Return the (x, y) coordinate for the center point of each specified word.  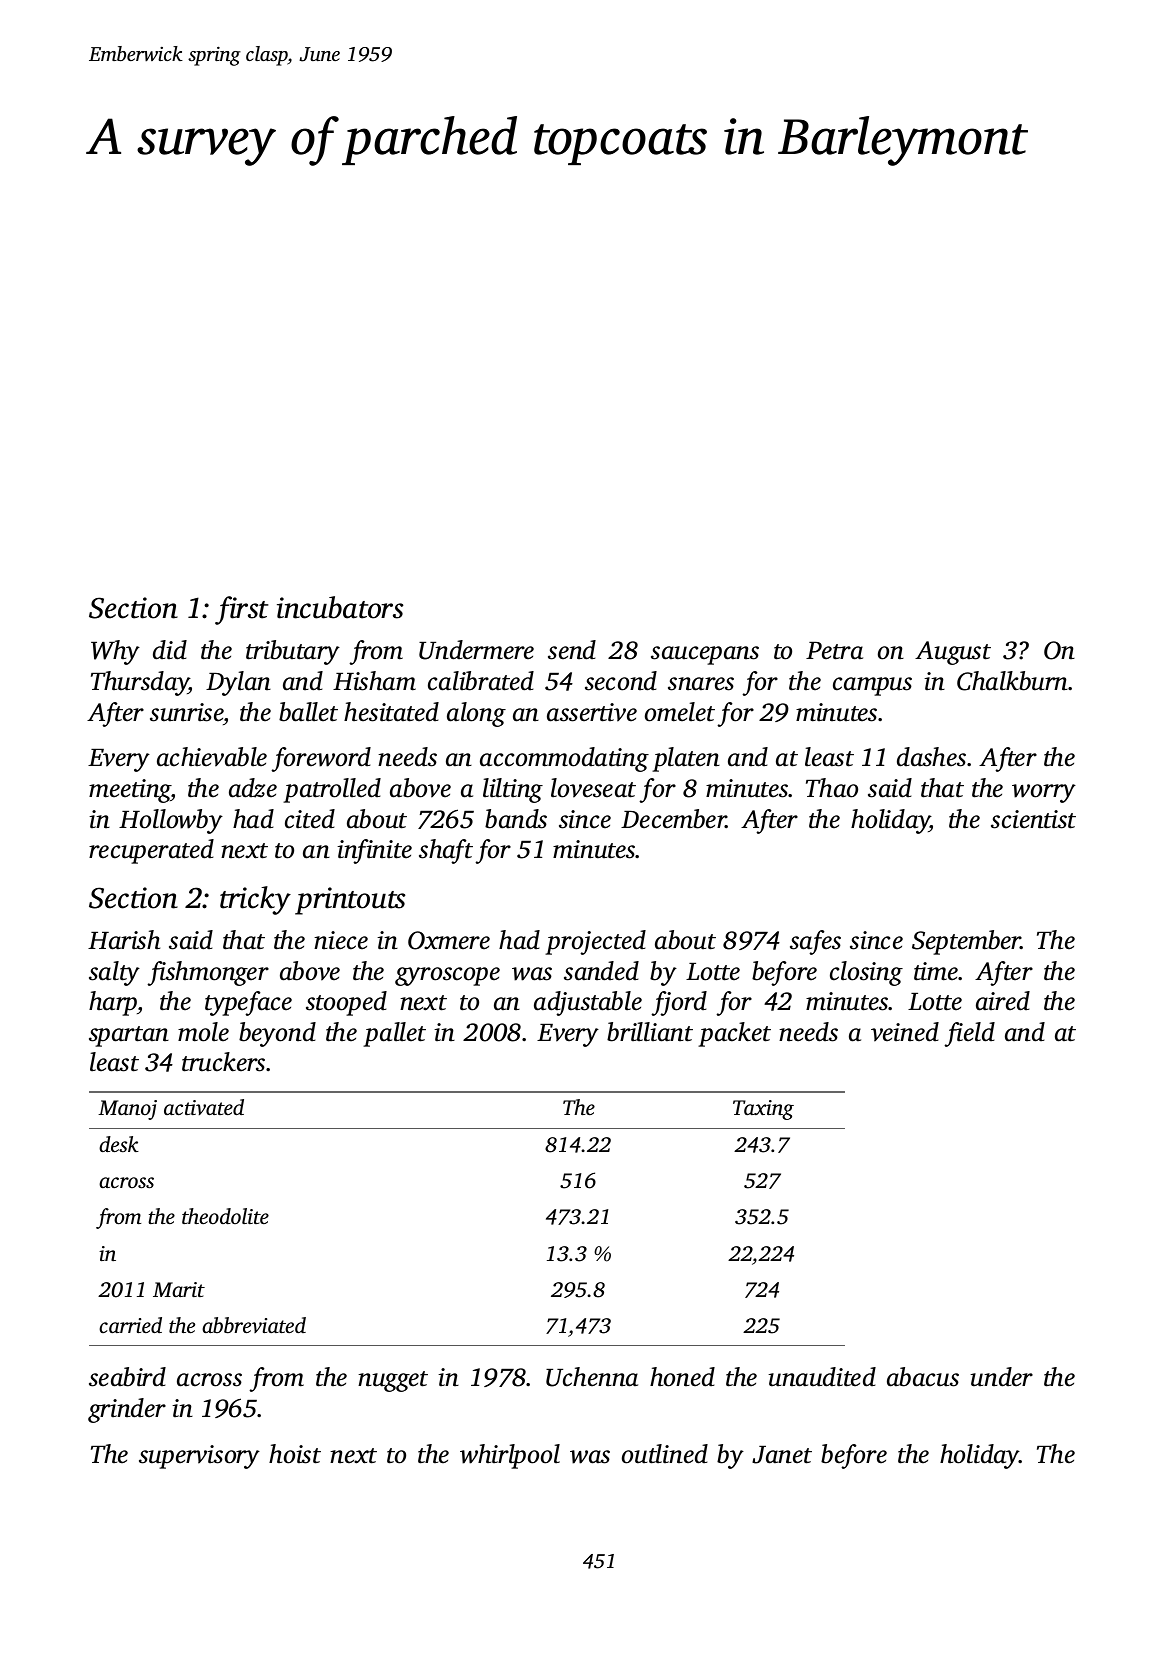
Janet (782, 1455)
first (241, 610)
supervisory (199, 1457)
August (953, 653)
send (572, 650)
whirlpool (510, 1456)
